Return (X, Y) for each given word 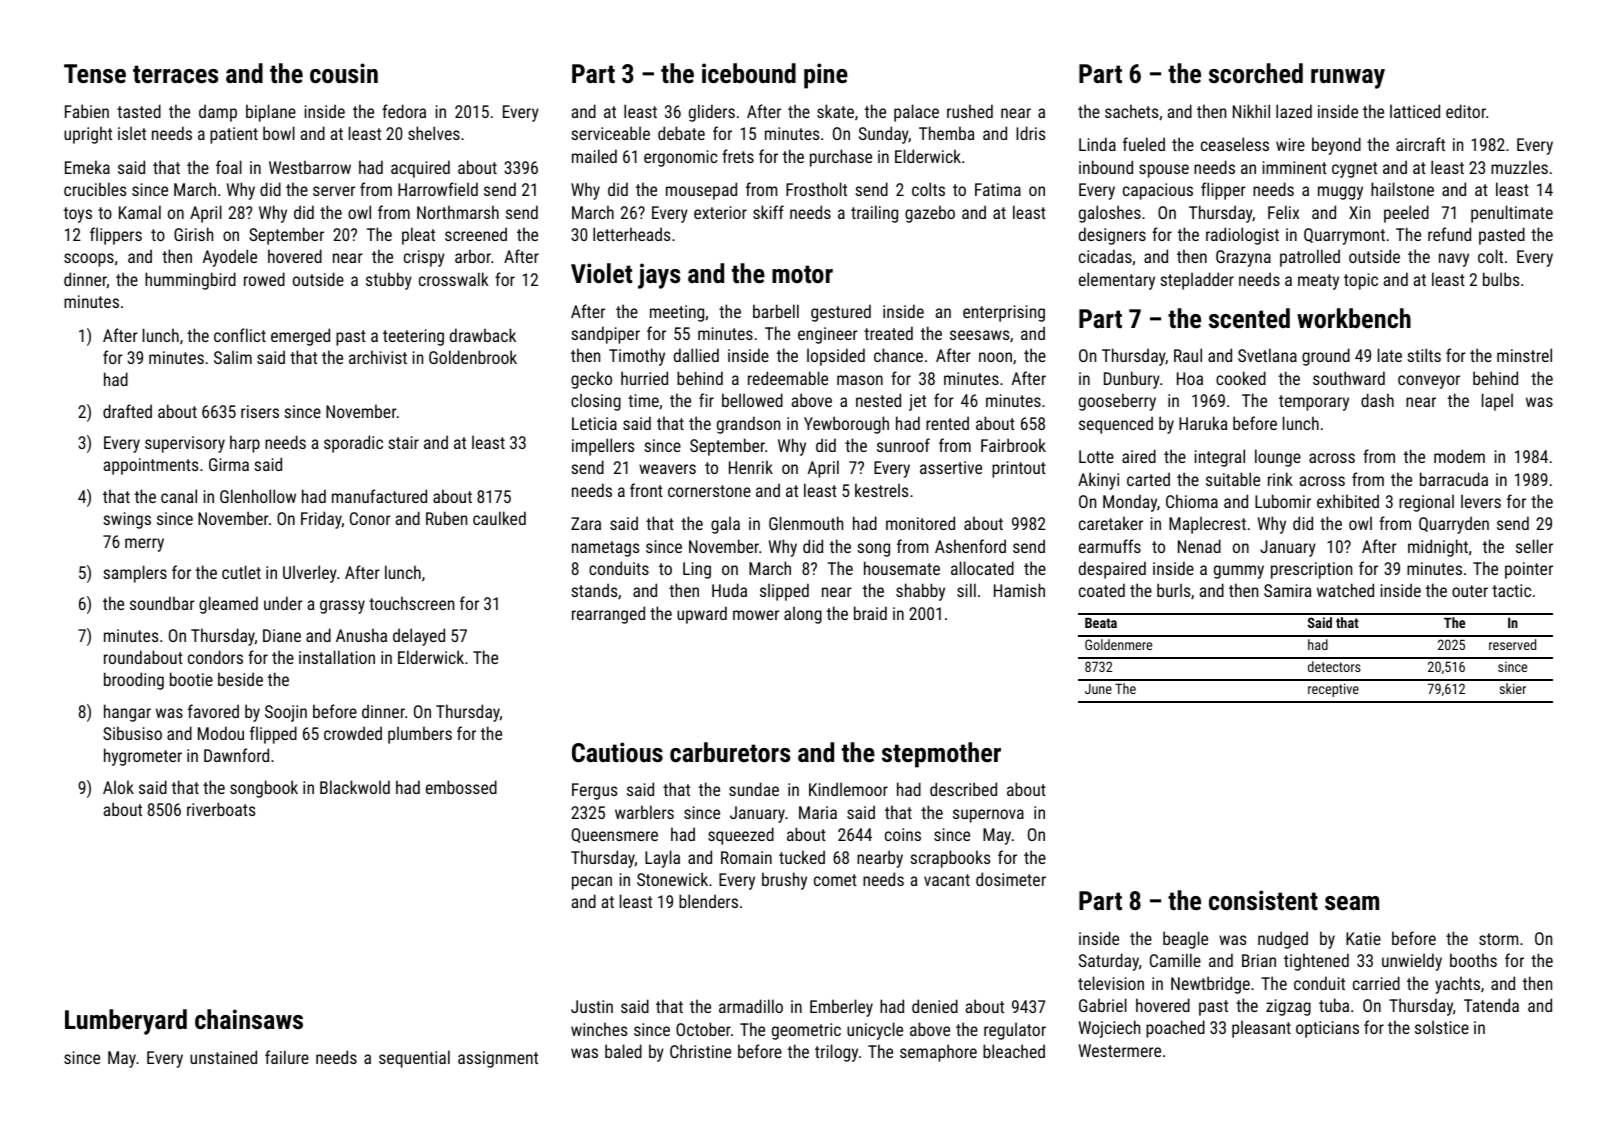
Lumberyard (126, 1022)
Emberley (841, 1008)
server (334, 191)
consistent (1263, 900)
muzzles (1519, 167)
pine (826, 76)
